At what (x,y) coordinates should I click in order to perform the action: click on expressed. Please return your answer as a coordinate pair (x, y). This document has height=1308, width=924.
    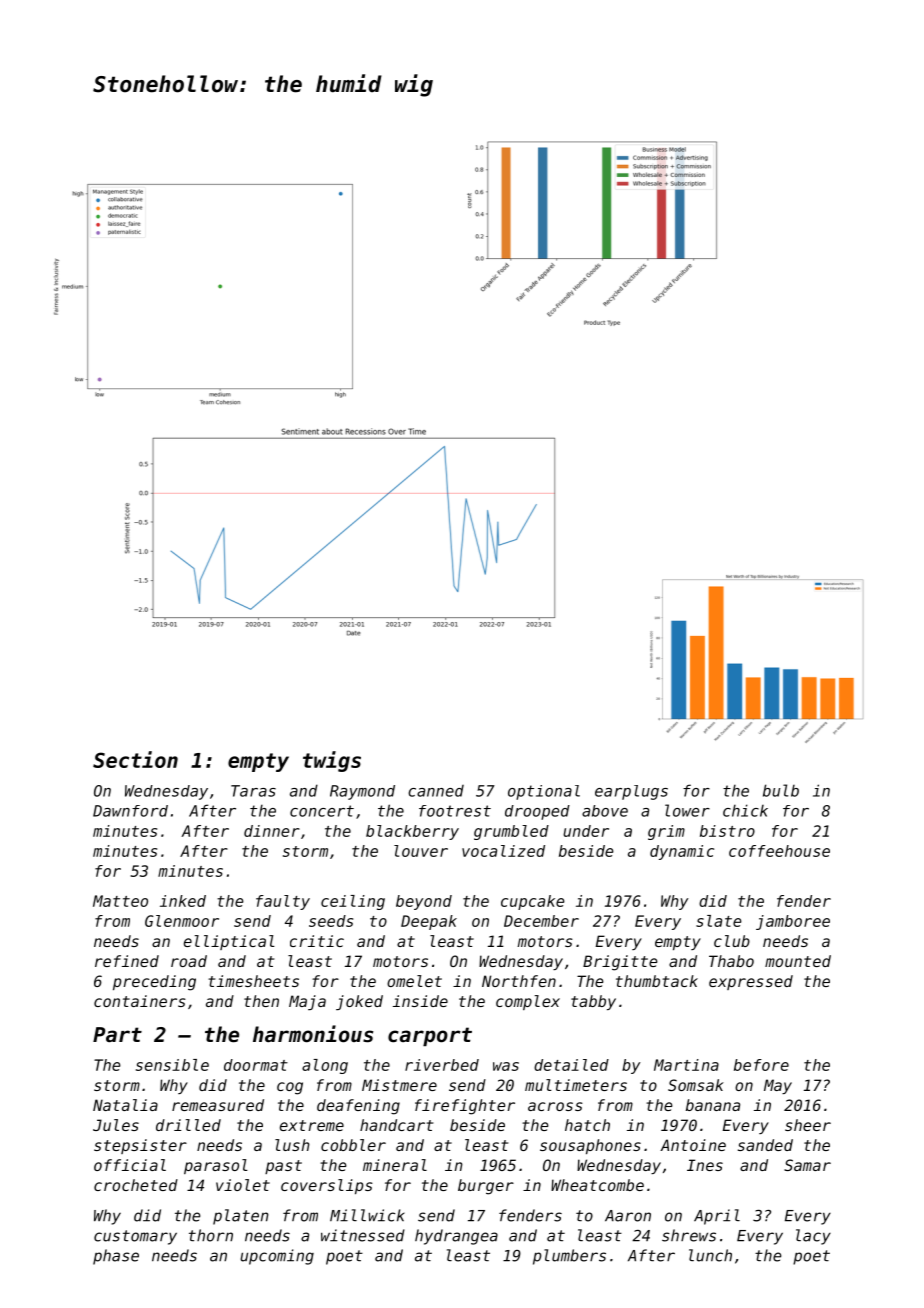
    Looking at the image, I should click on (751, 982).
